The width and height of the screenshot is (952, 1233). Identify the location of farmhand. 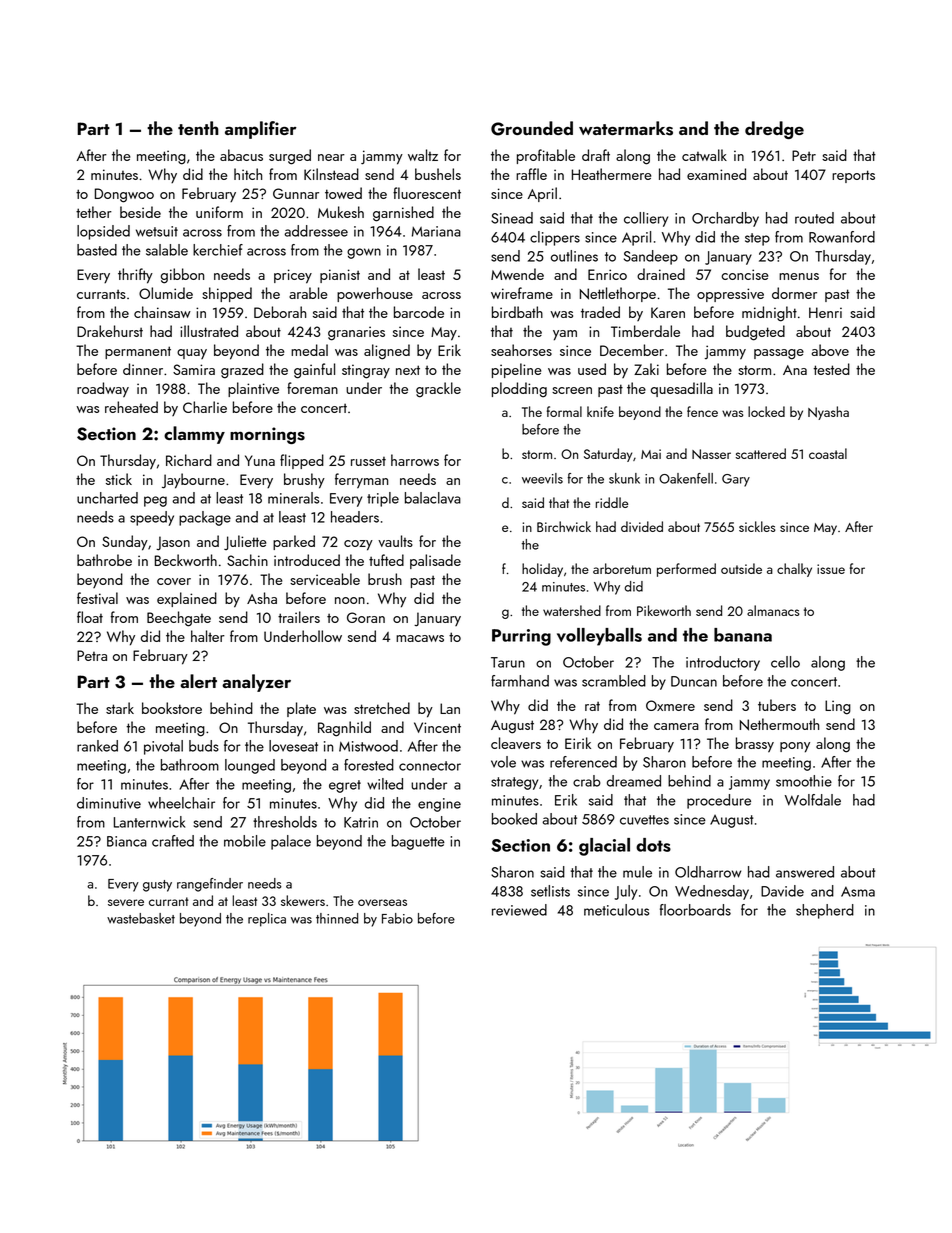
(520, 681).
